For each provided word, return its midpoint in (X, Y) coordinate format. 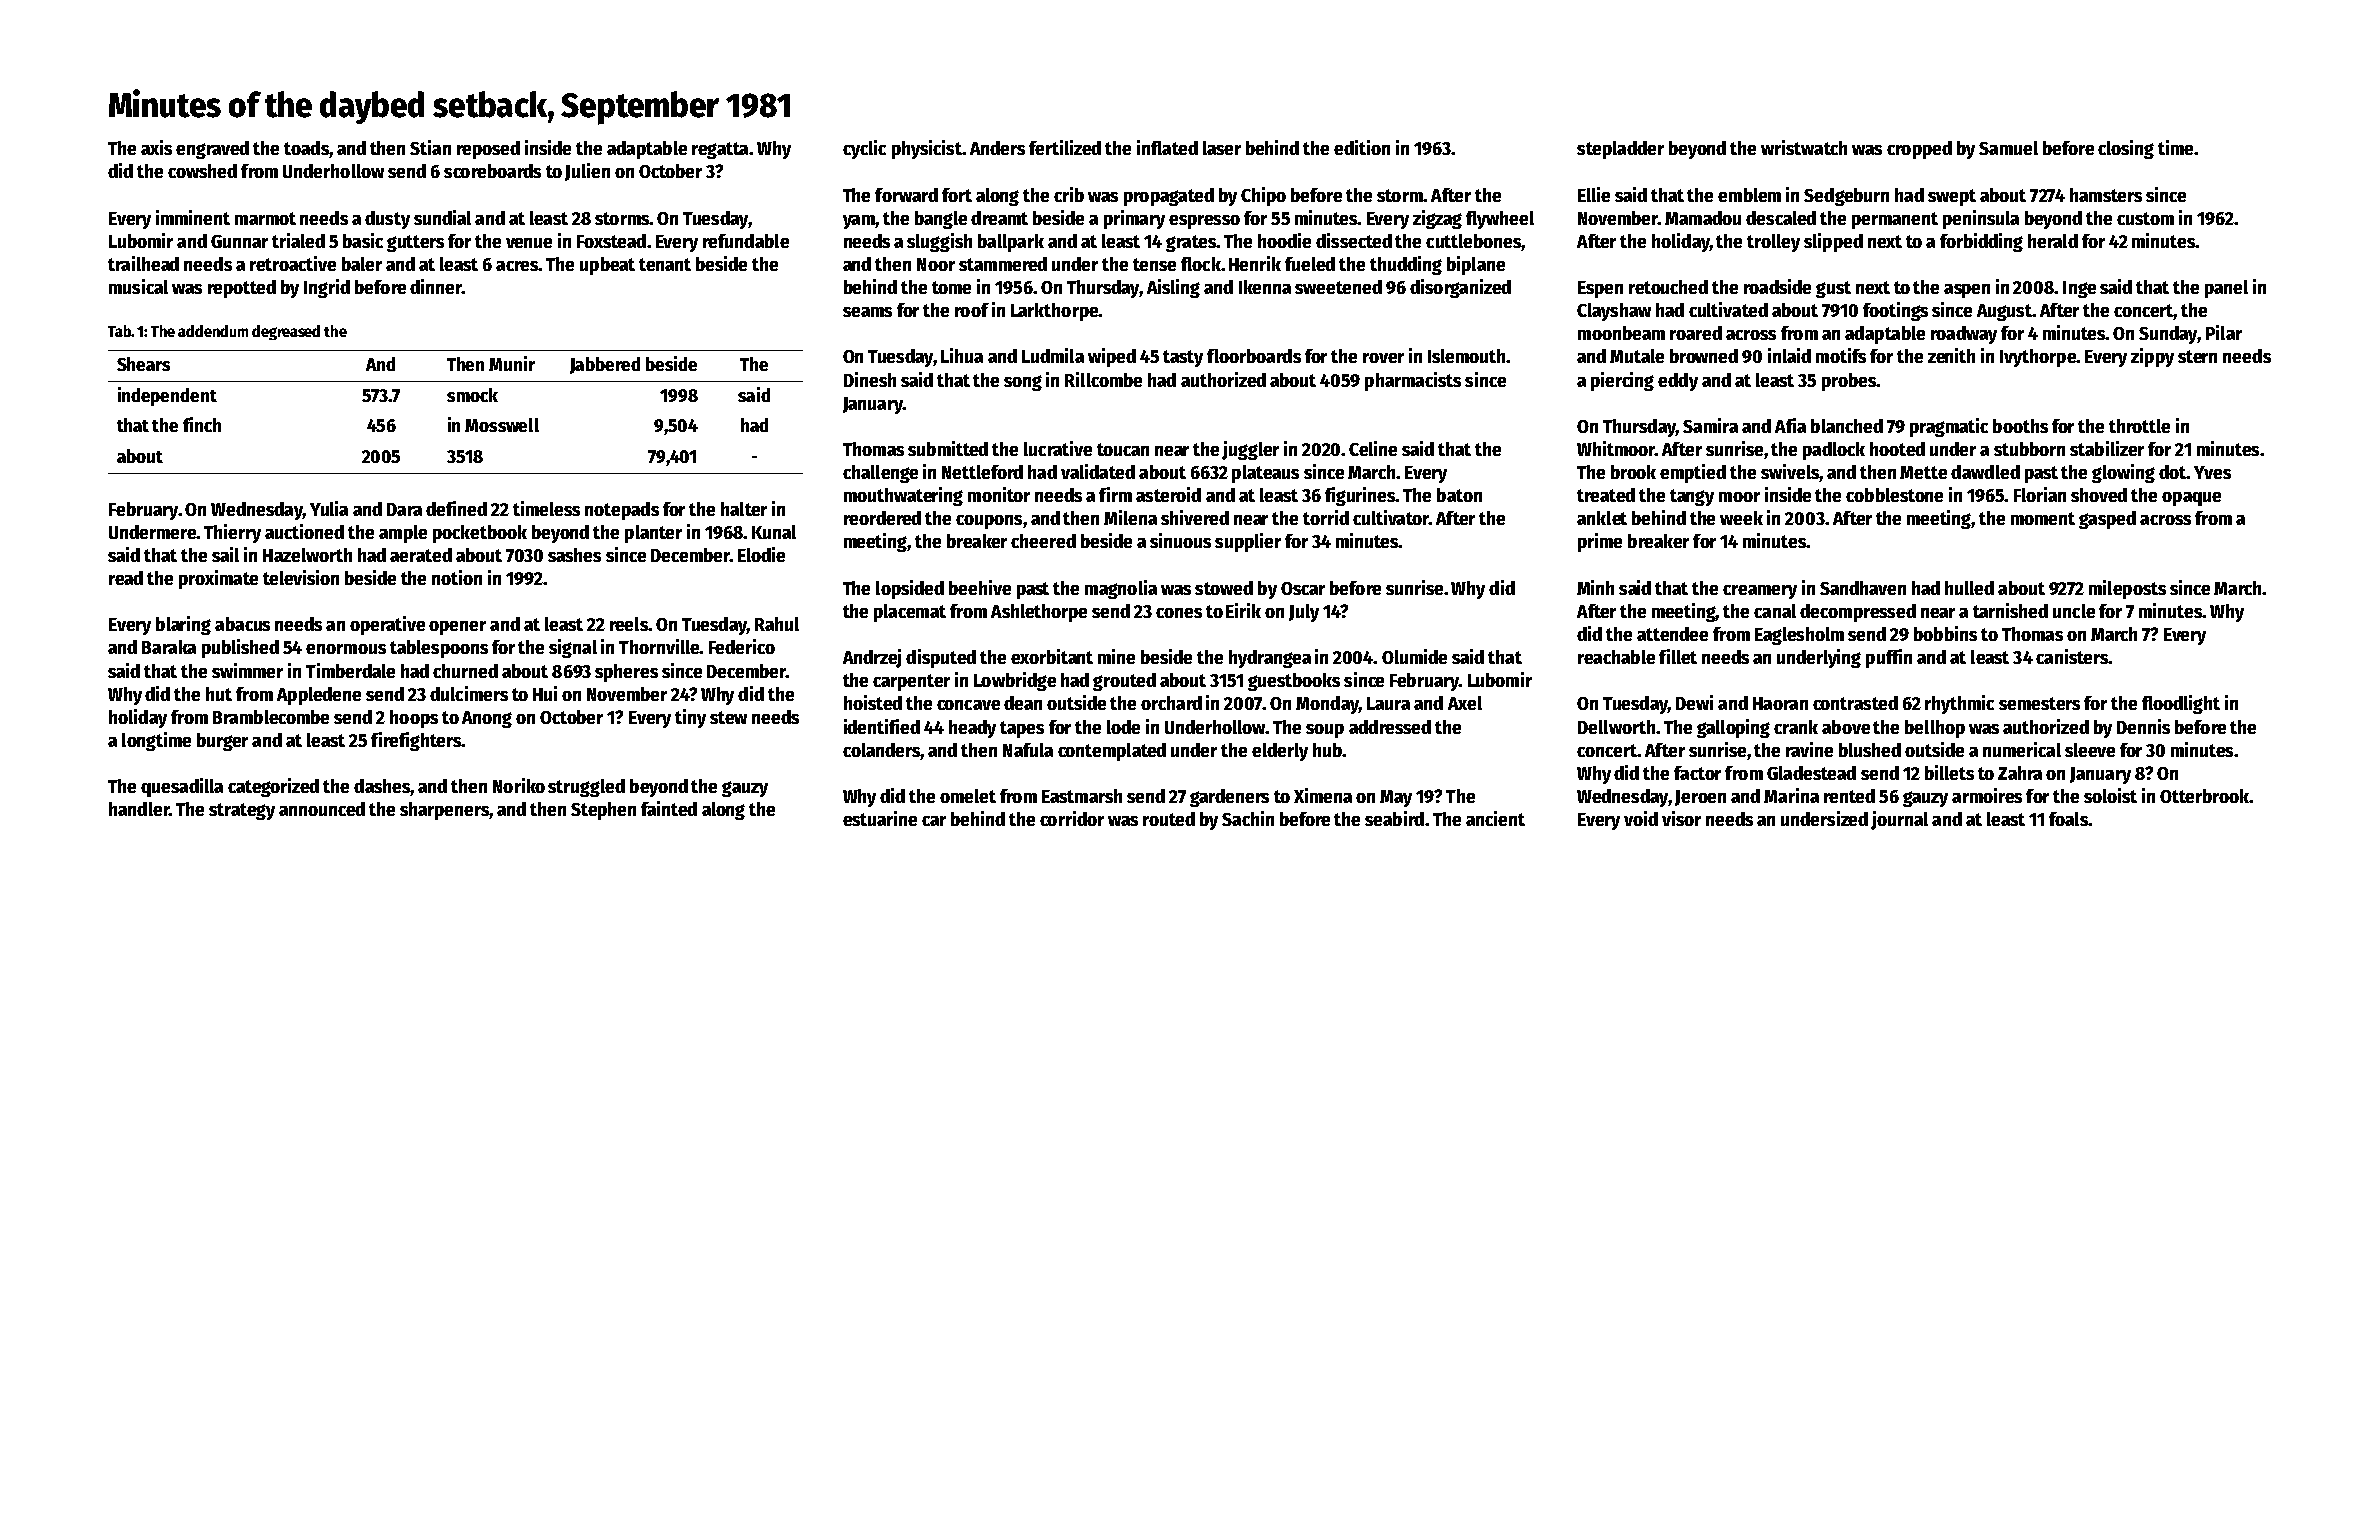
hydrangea (1270, 659)
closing (2126, 149)
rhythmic (1959, 704)
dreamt (999, 218)
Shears (143, 364)
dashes (382, 787)
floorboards (1254, 356)
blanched (1847, 426)
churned (465, 671)
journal (1899, 820)
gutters (415, 243)
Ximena (1323, 795)
